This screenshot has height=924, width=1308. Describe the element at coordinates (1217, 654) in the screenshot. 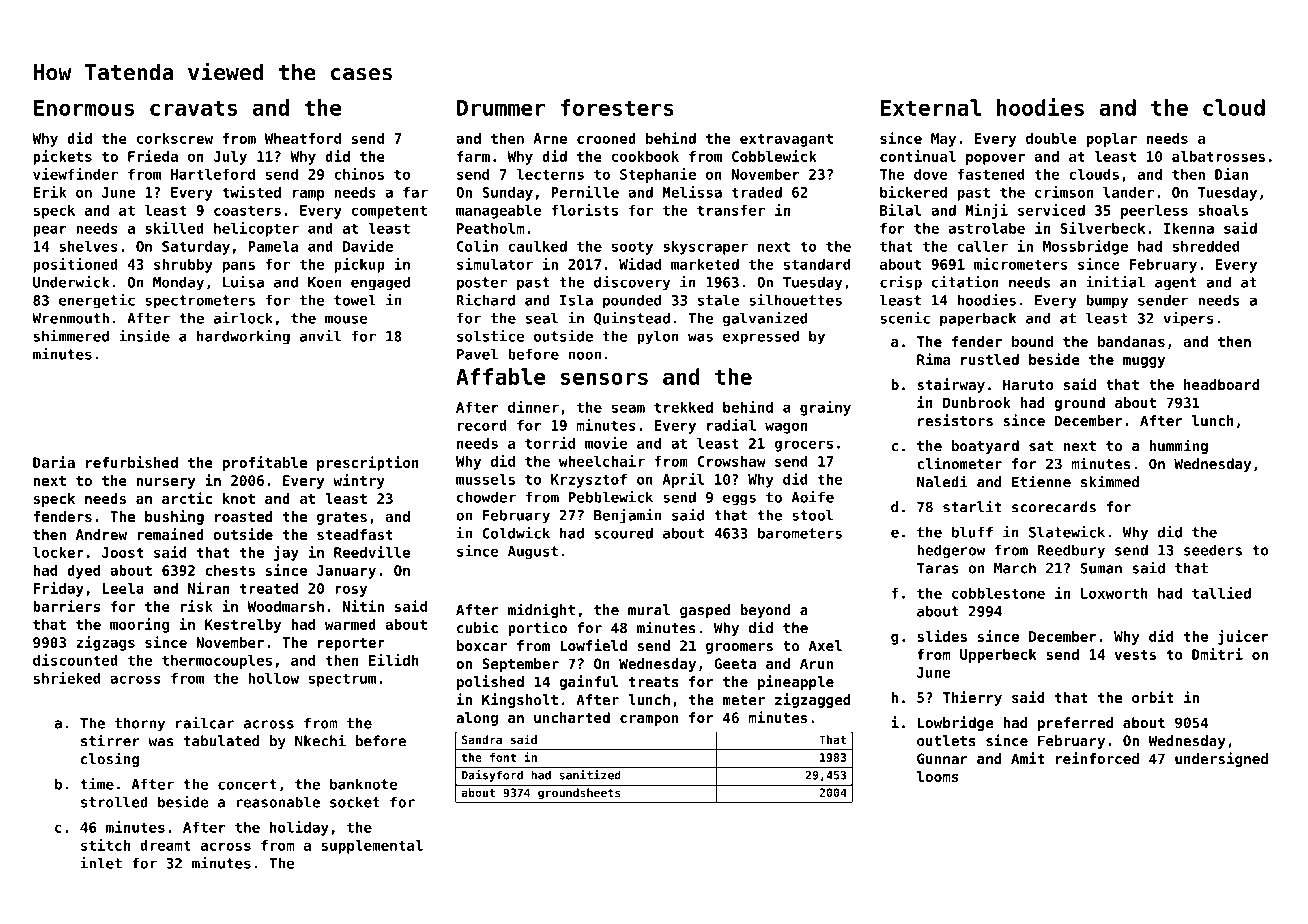

I see `Dmitri` at that location.
